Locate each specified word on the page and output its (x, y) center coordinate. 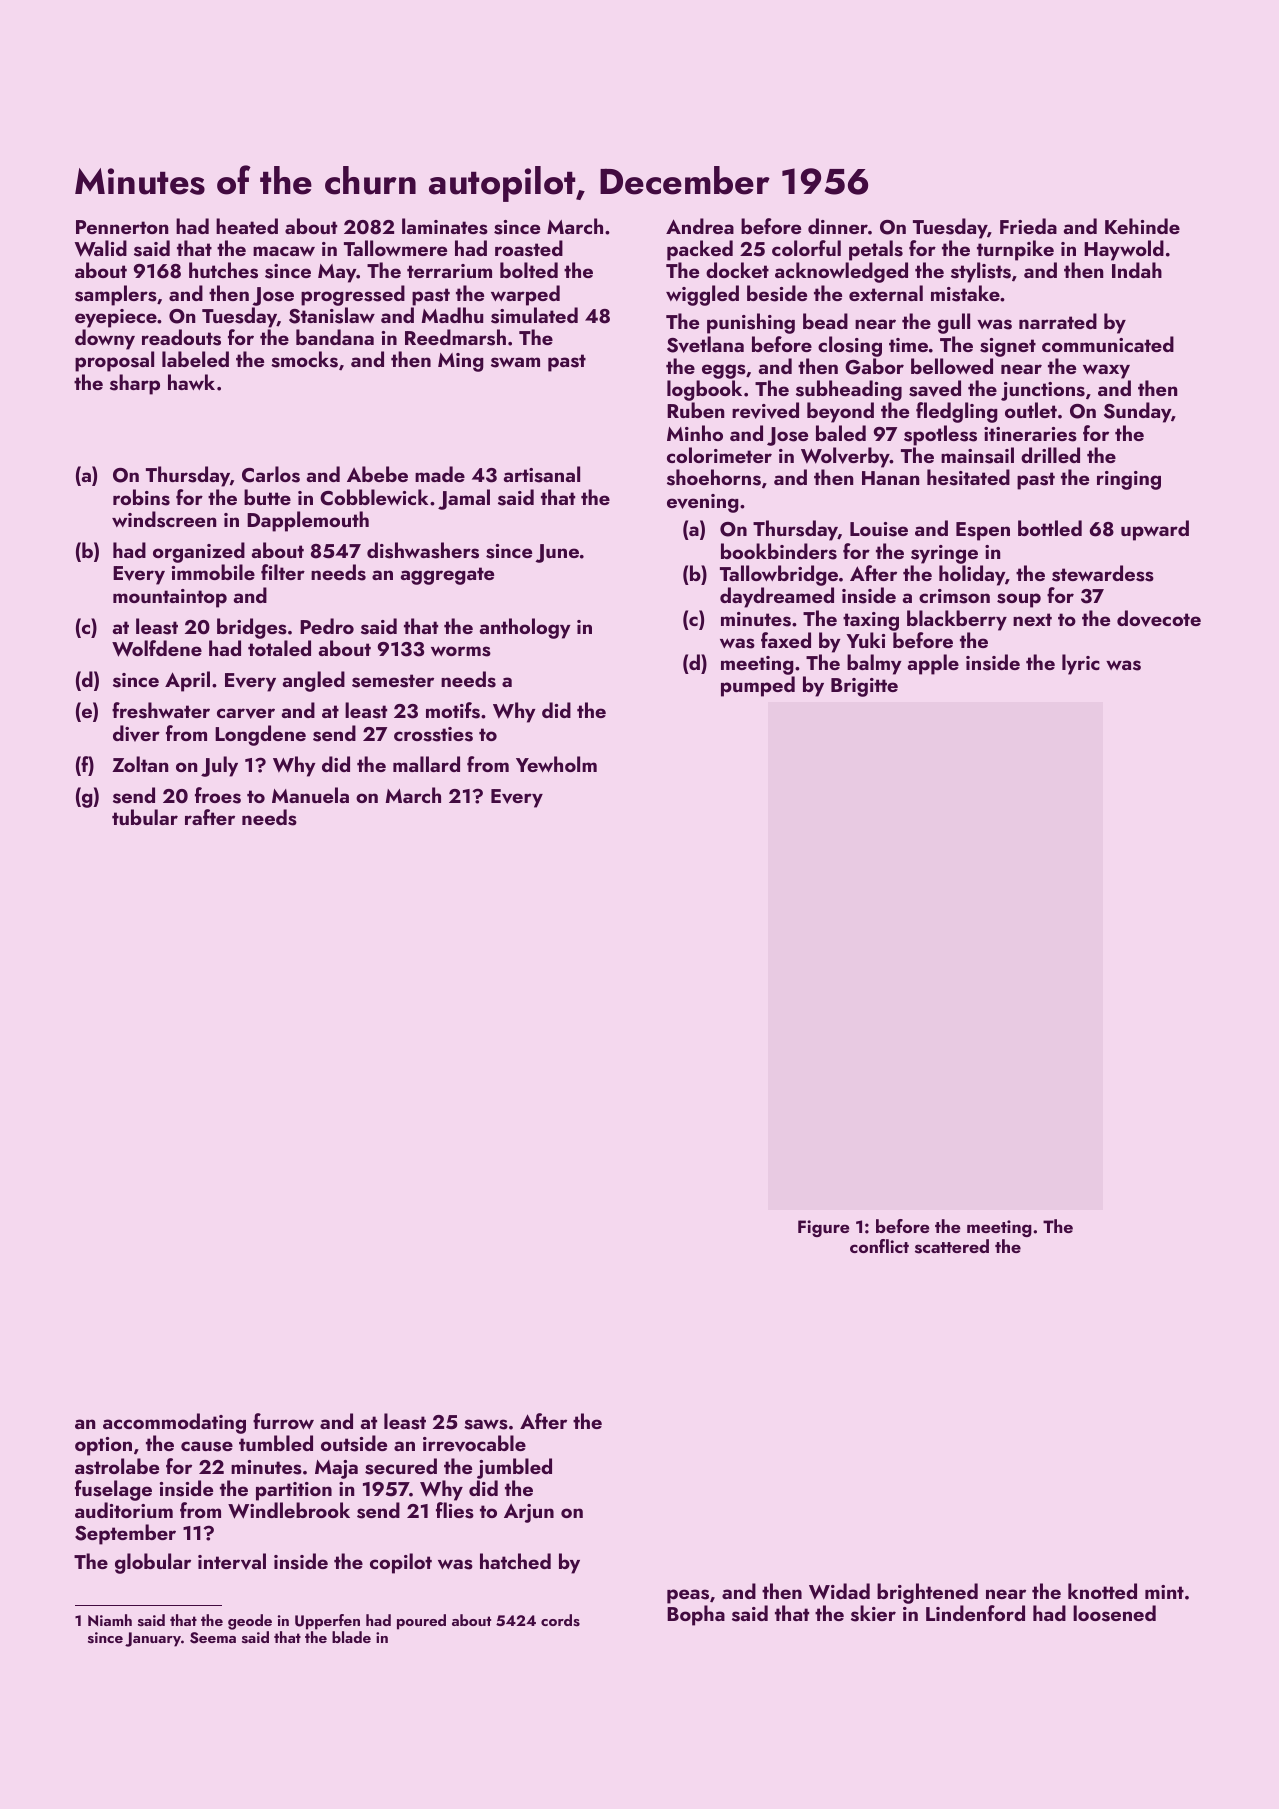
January (153, 1639)
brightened (927, 1593)
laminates (445, 226)
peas (688, 1596)
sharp (135, 384)
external (886, 293)
